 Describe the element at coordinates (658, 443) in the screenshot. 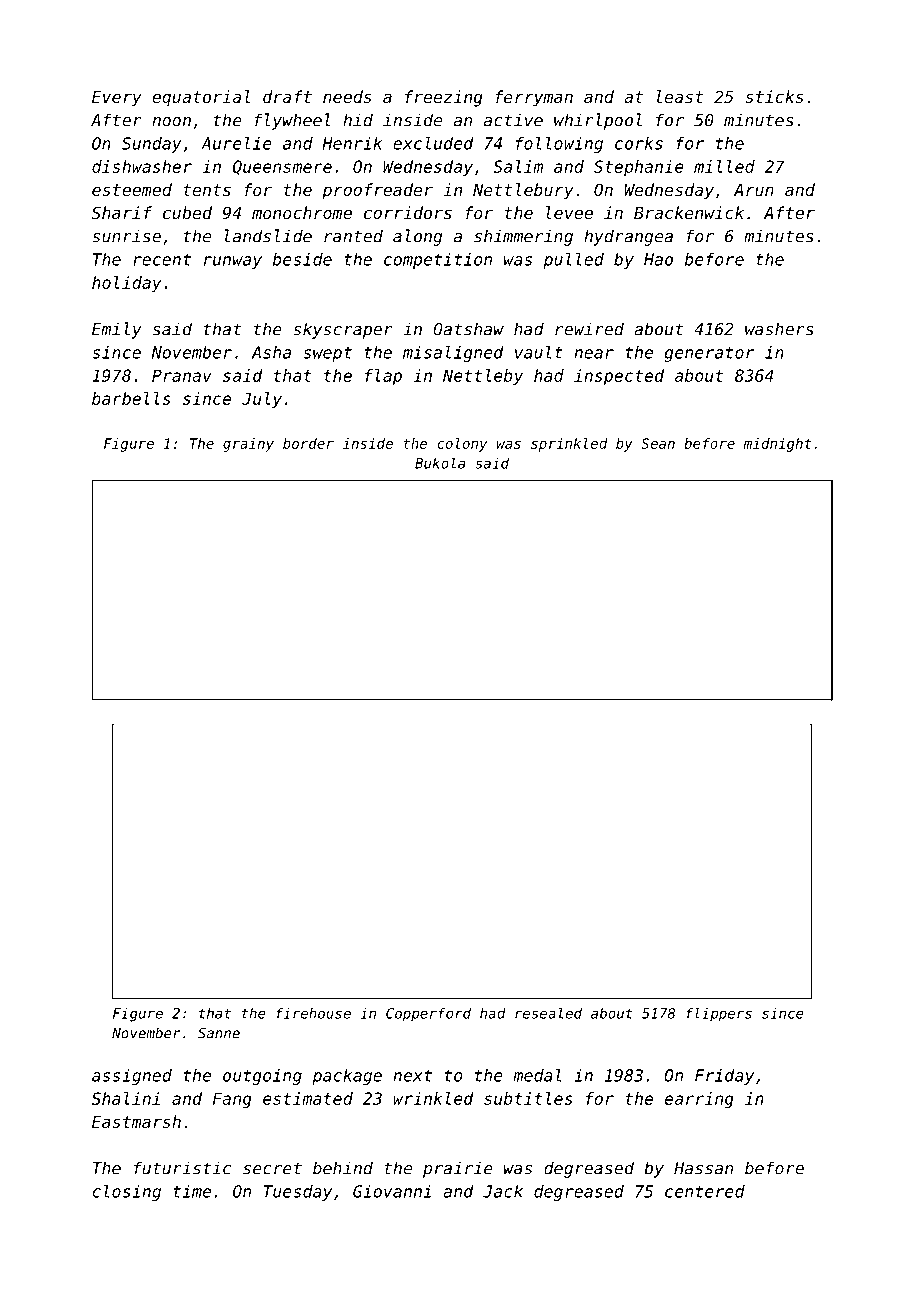

I see `Sean` at that location.
